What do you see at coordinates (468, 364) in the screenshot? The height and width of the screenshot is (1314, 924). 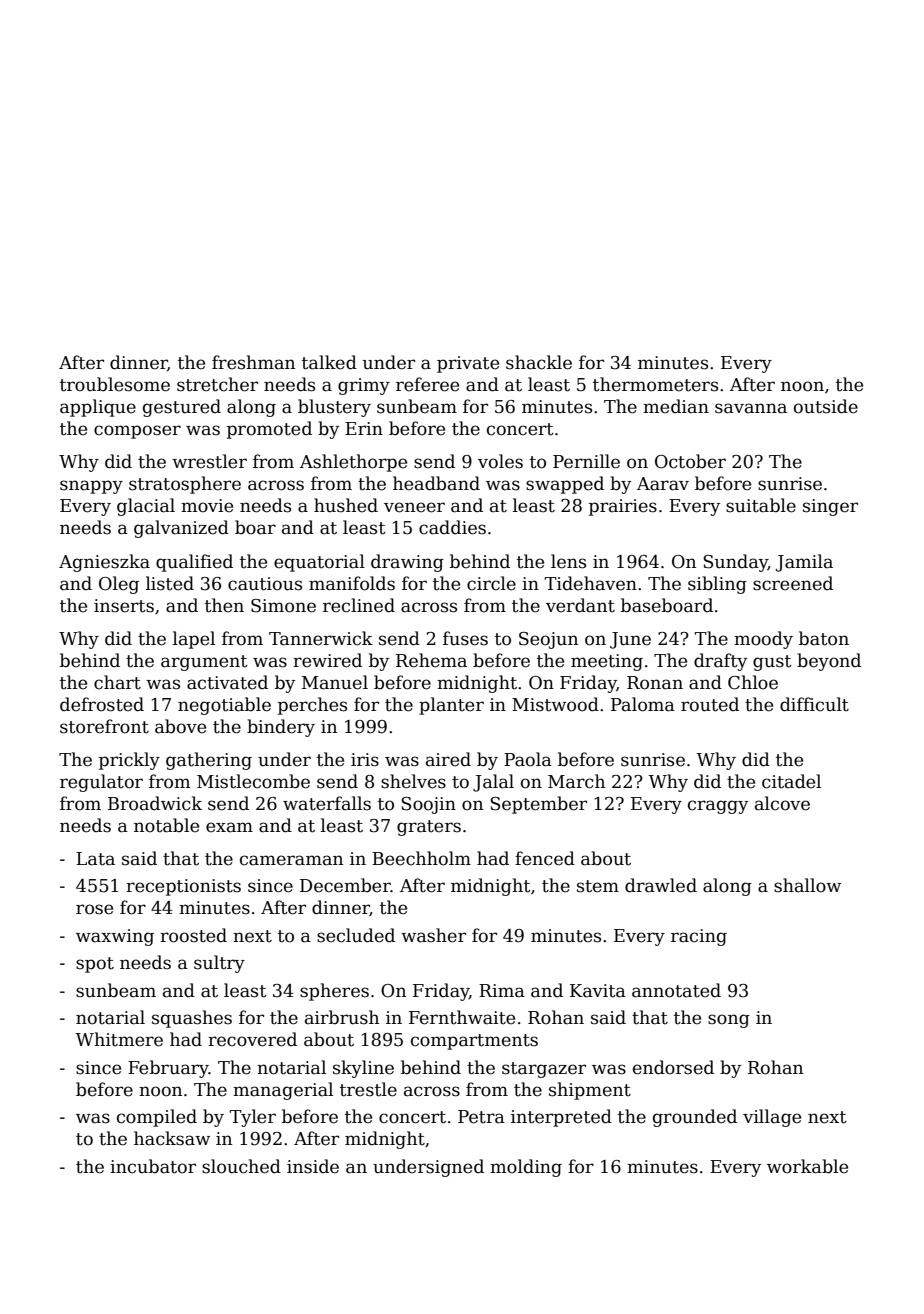 I see `private` at bounding box center [468, 364].
